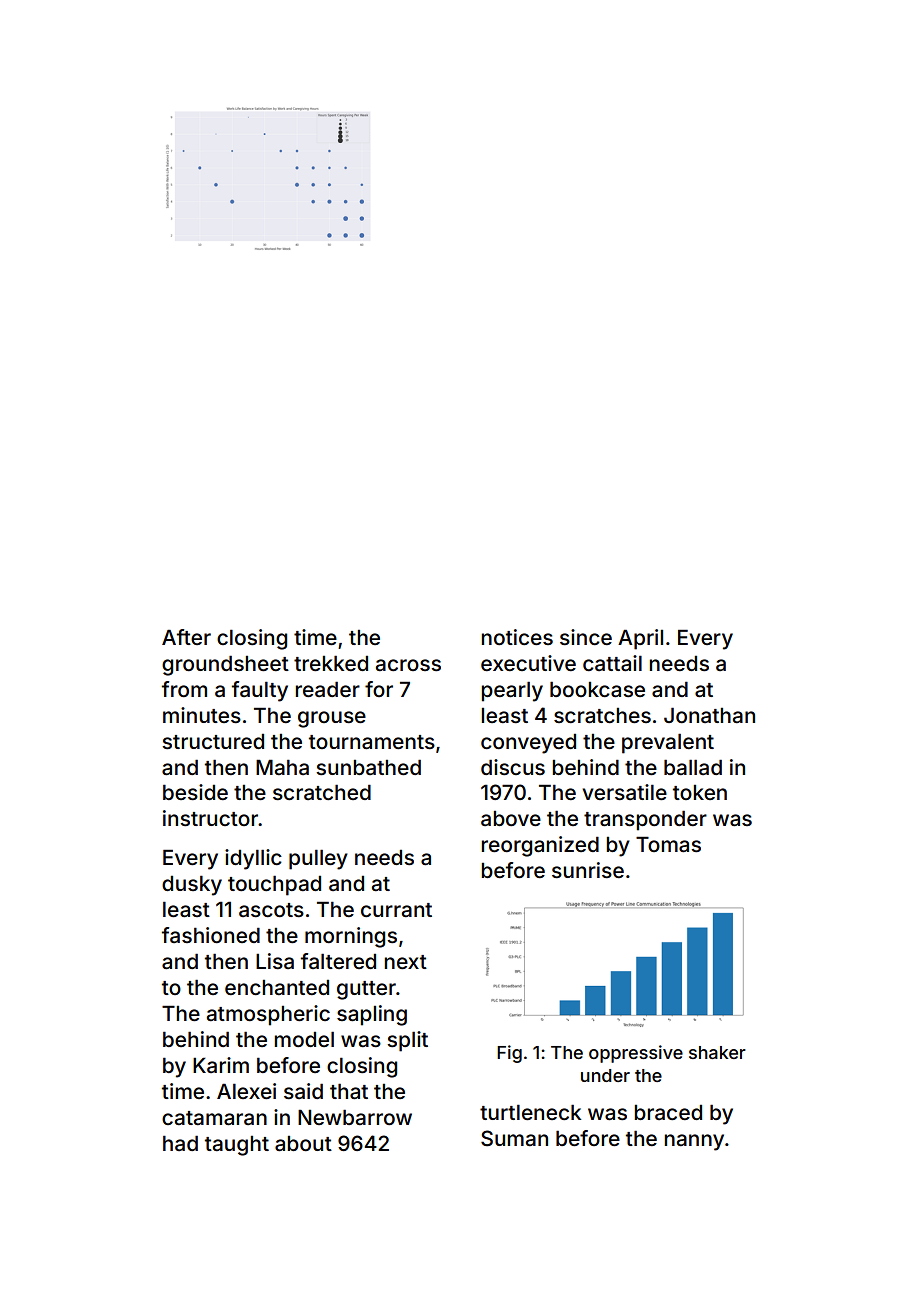 This page has height=1311, width=924. I want to click on minutes, so click(202, 715).
